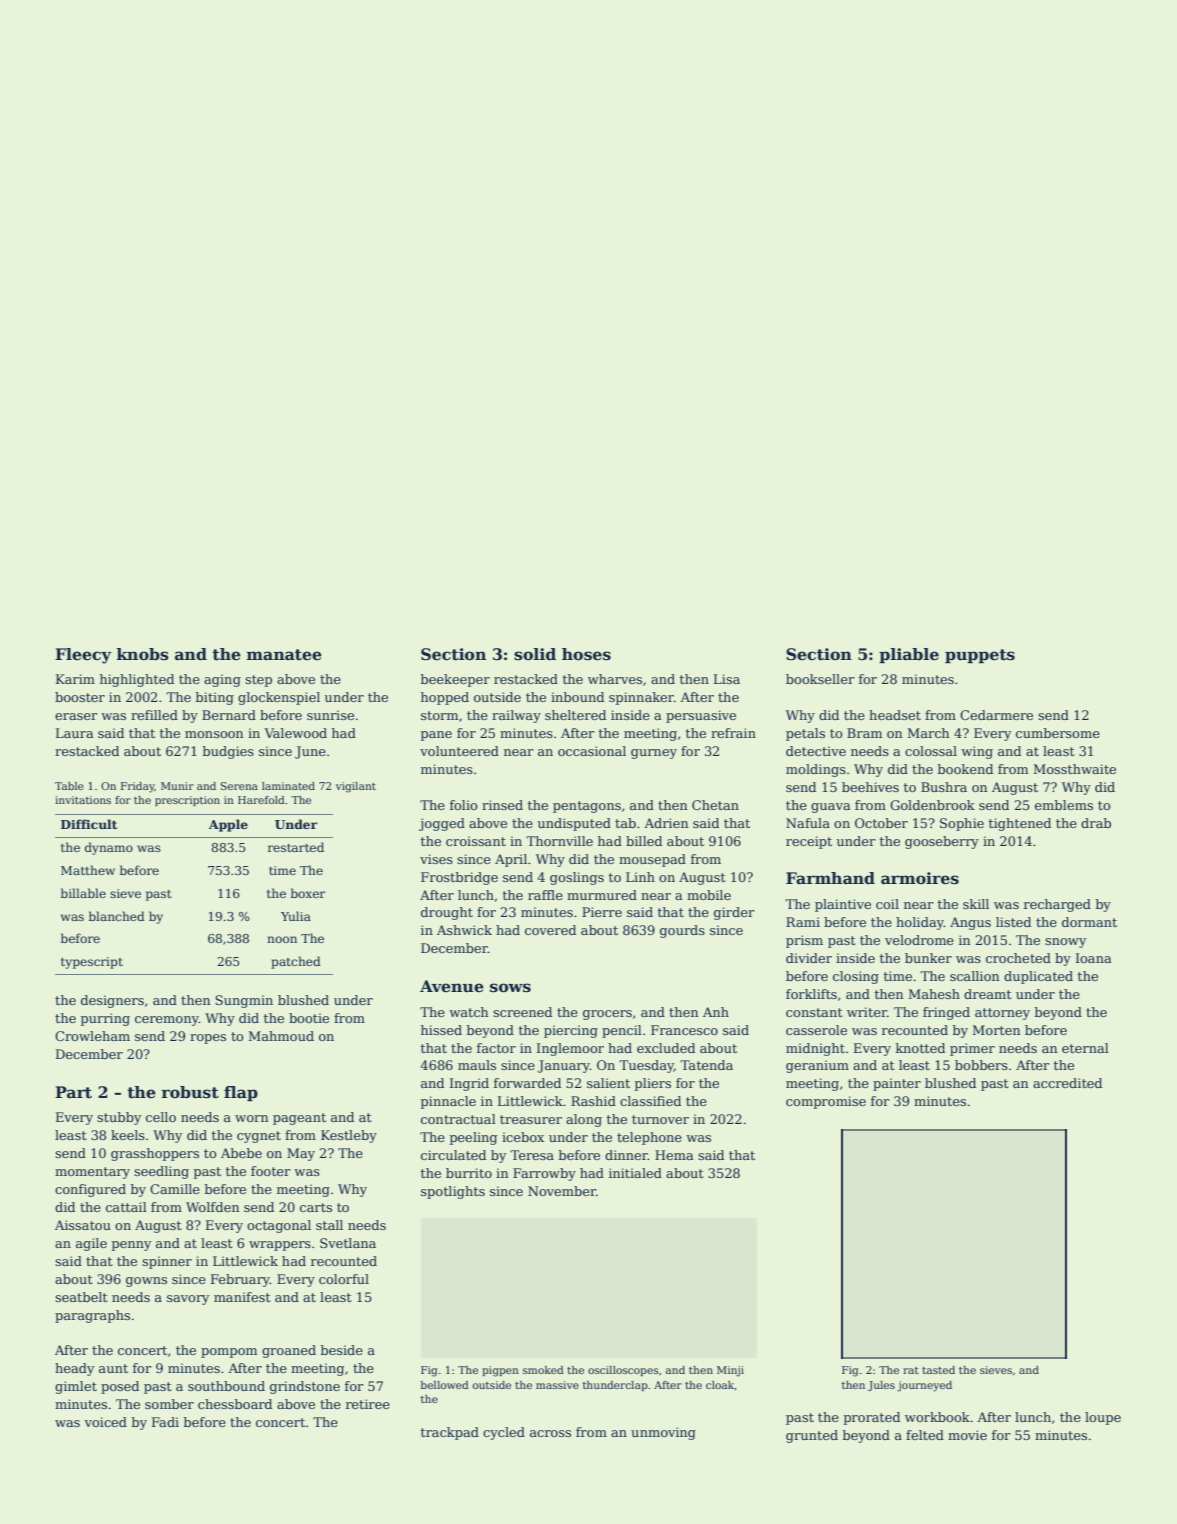 The width and height of the screenshot is (1177, 1524). Describe the element at coordinates (1057, 905) in the screenshot. I see `recharged` at that location.
